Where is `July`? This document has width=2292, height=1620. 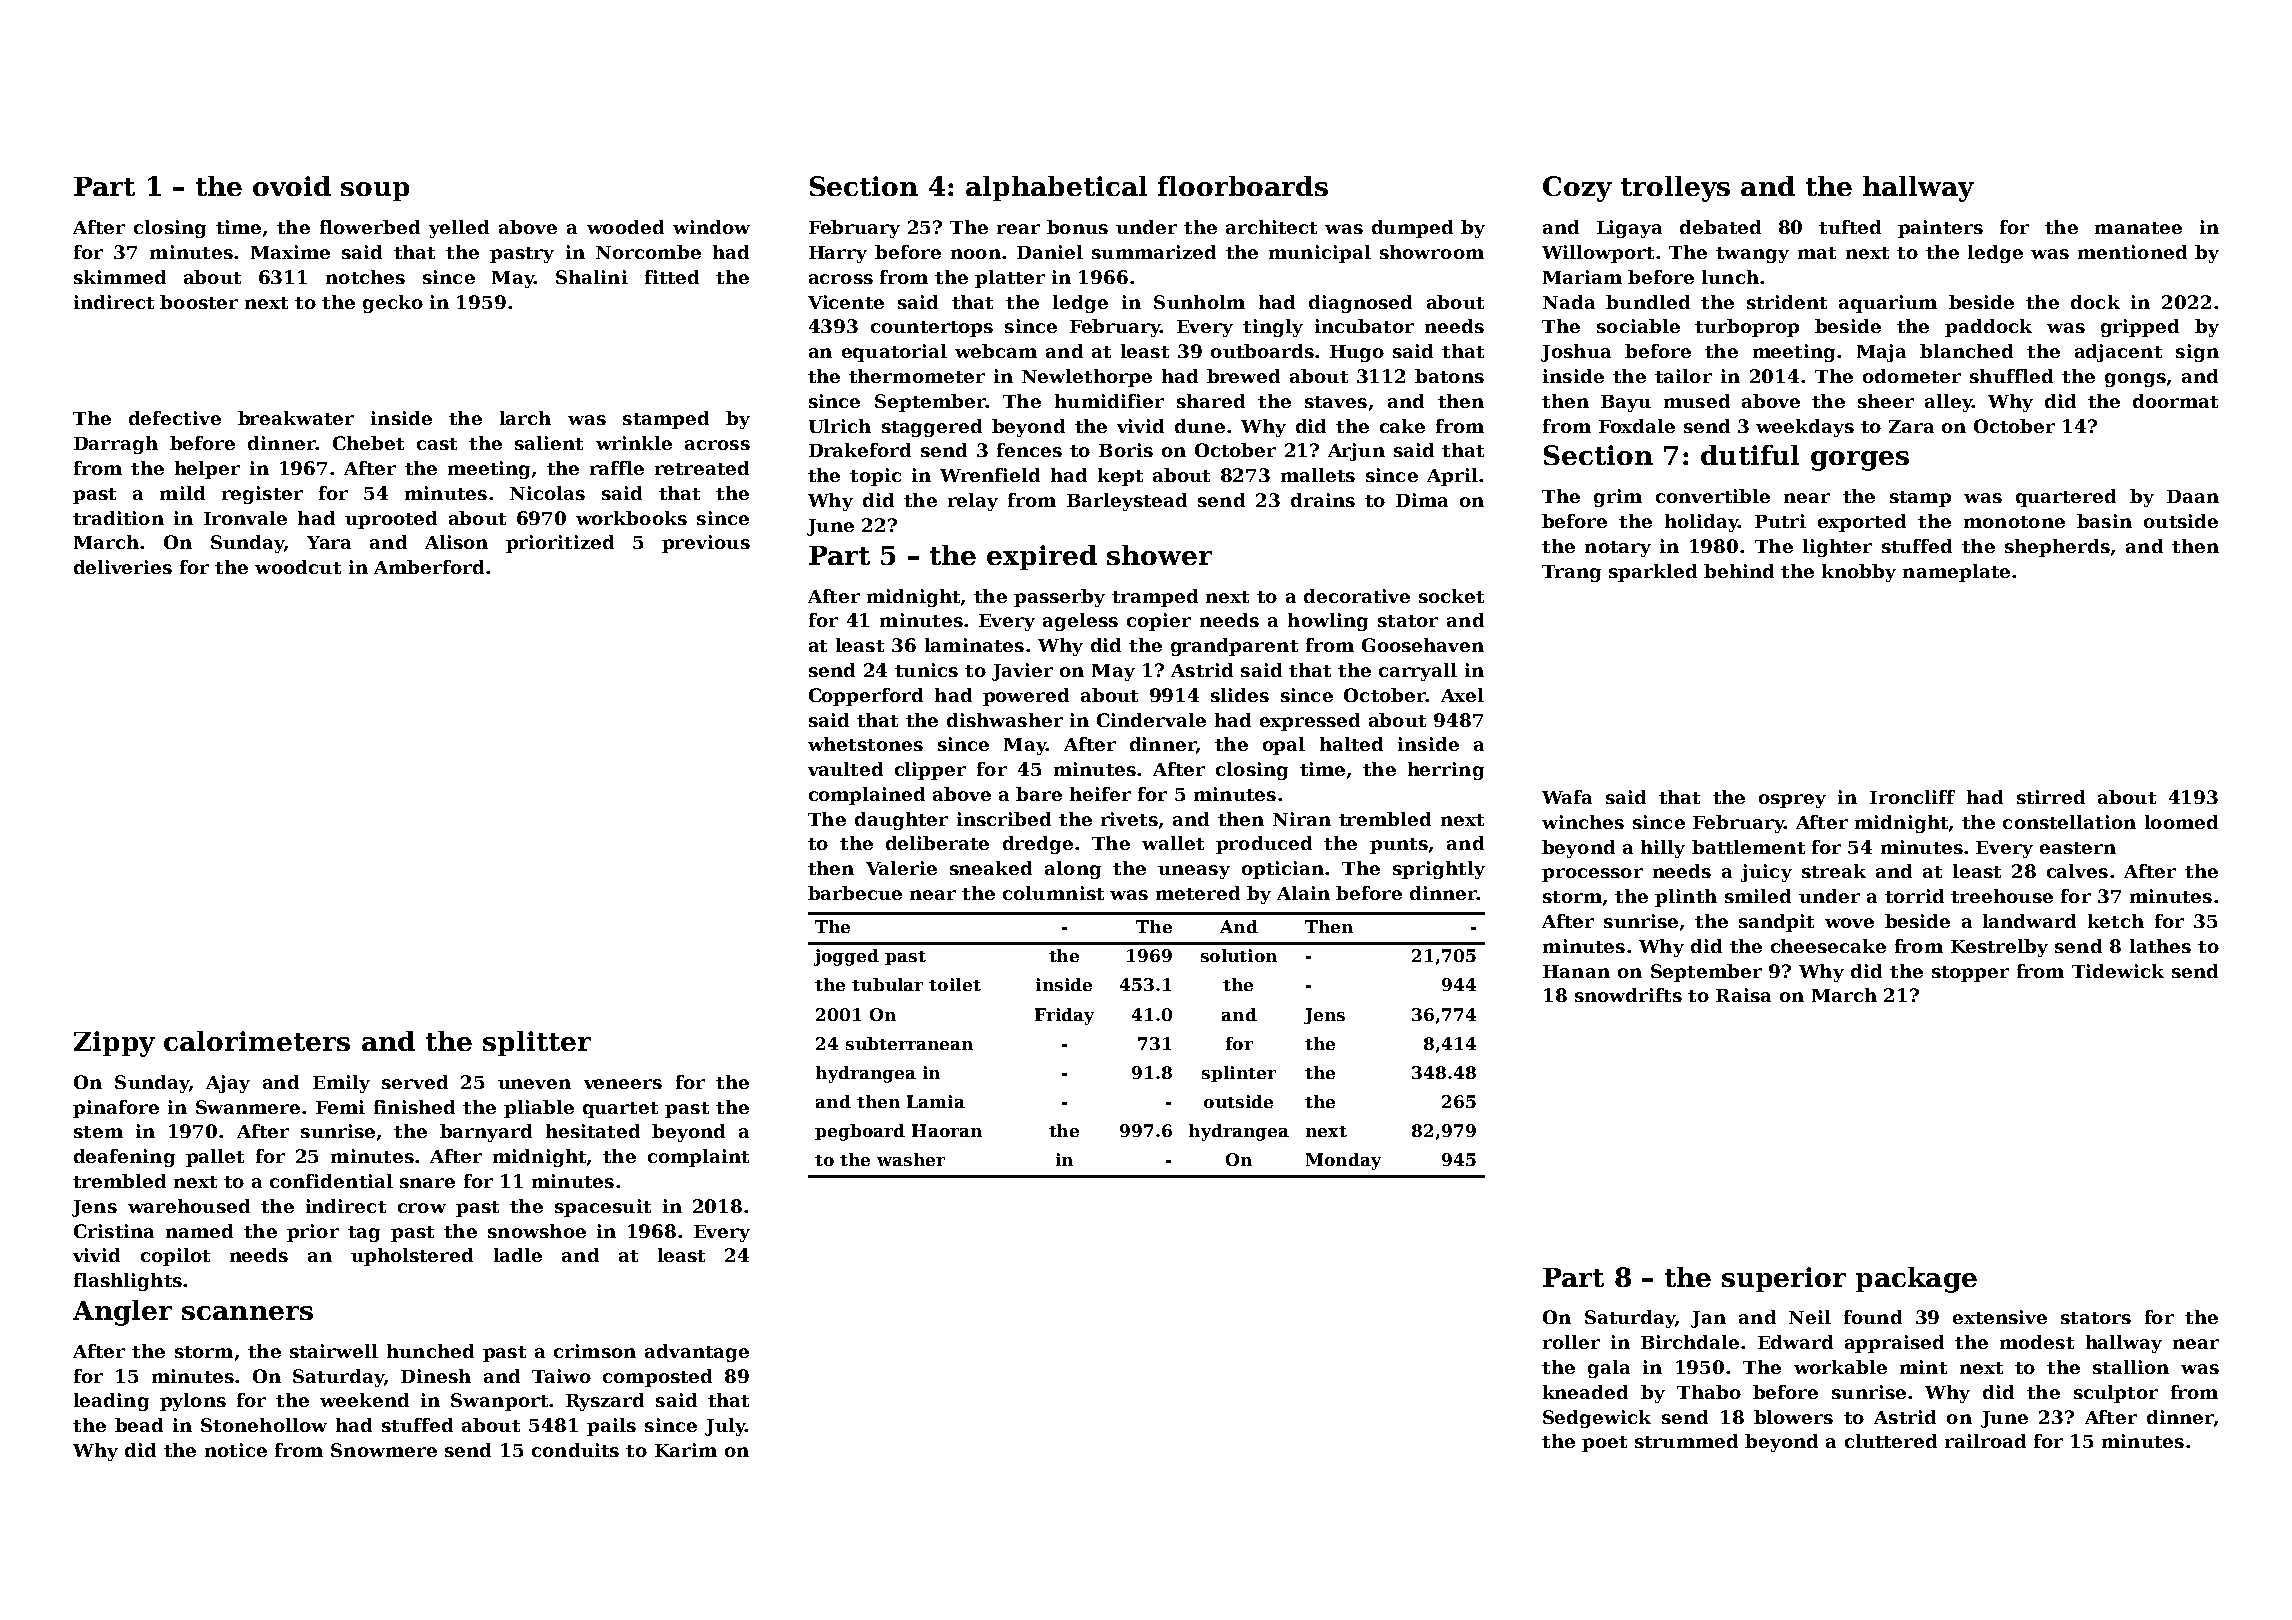
July is located at coordinates (725, 1427).
